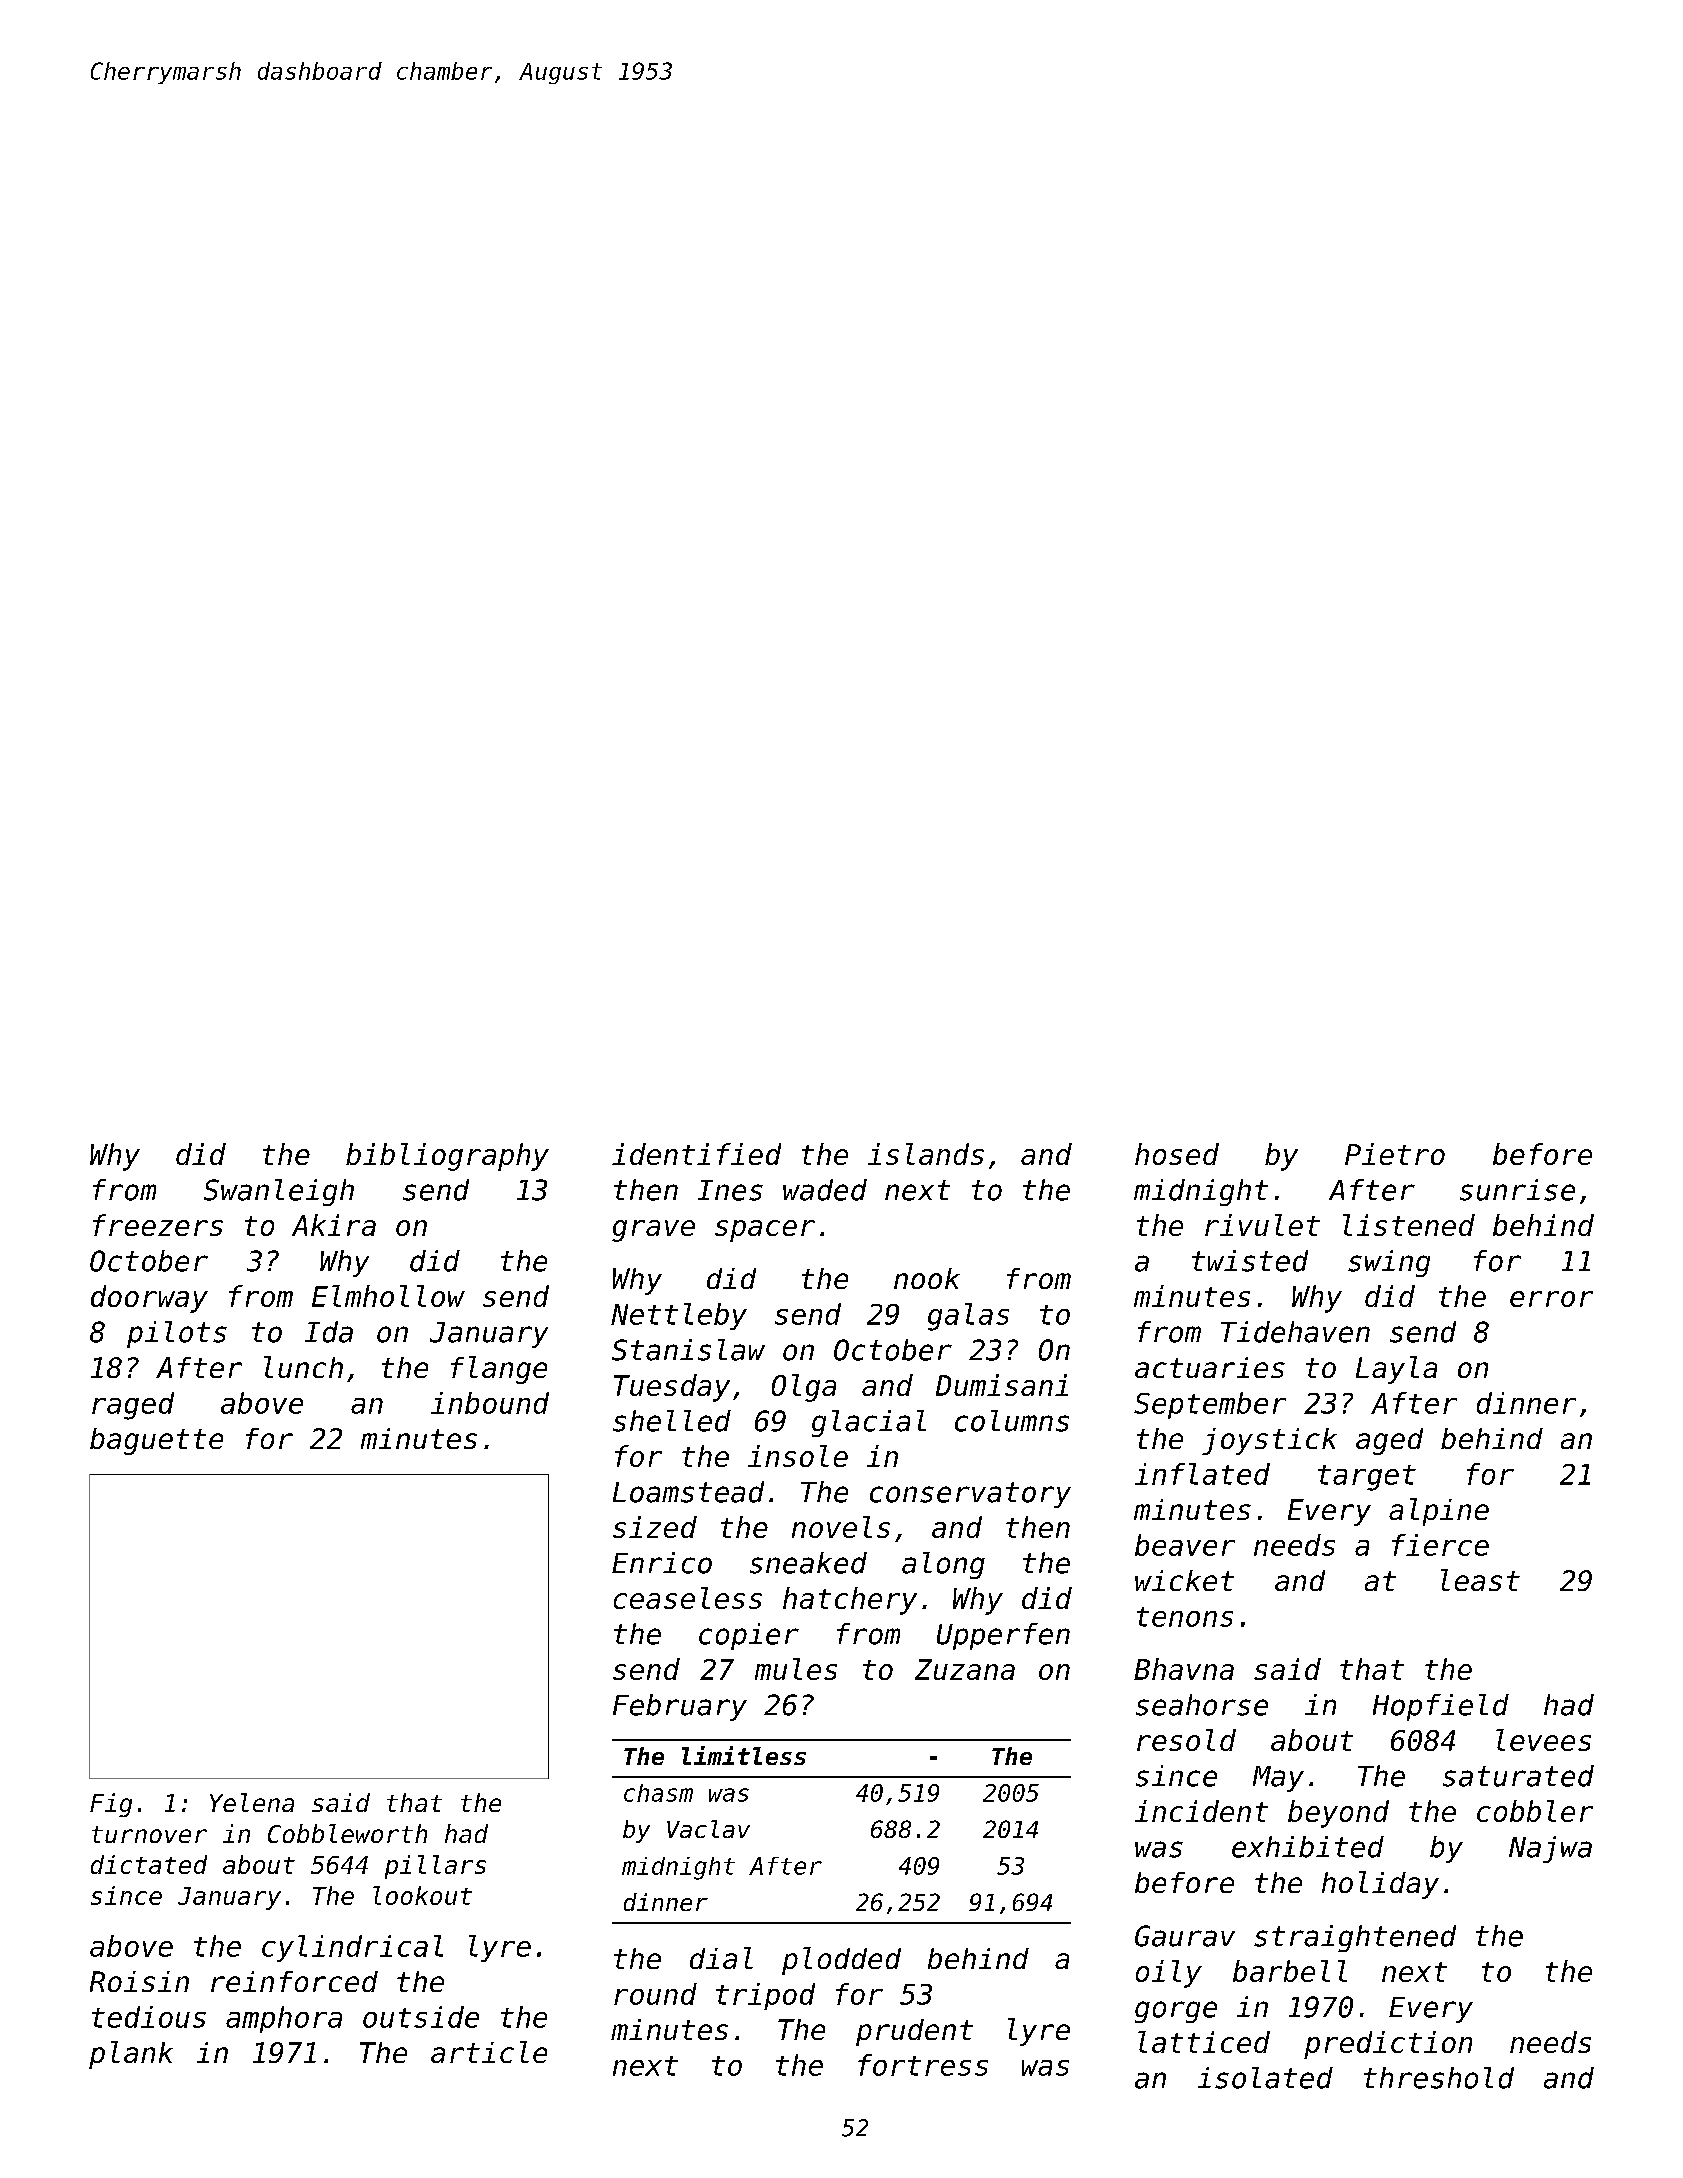 This screenshot has height=2178, width=1683. What do you see at coordinates (149, 1299) in the screenshot?
I see `doorway` at bounding box center [149, 1299].
